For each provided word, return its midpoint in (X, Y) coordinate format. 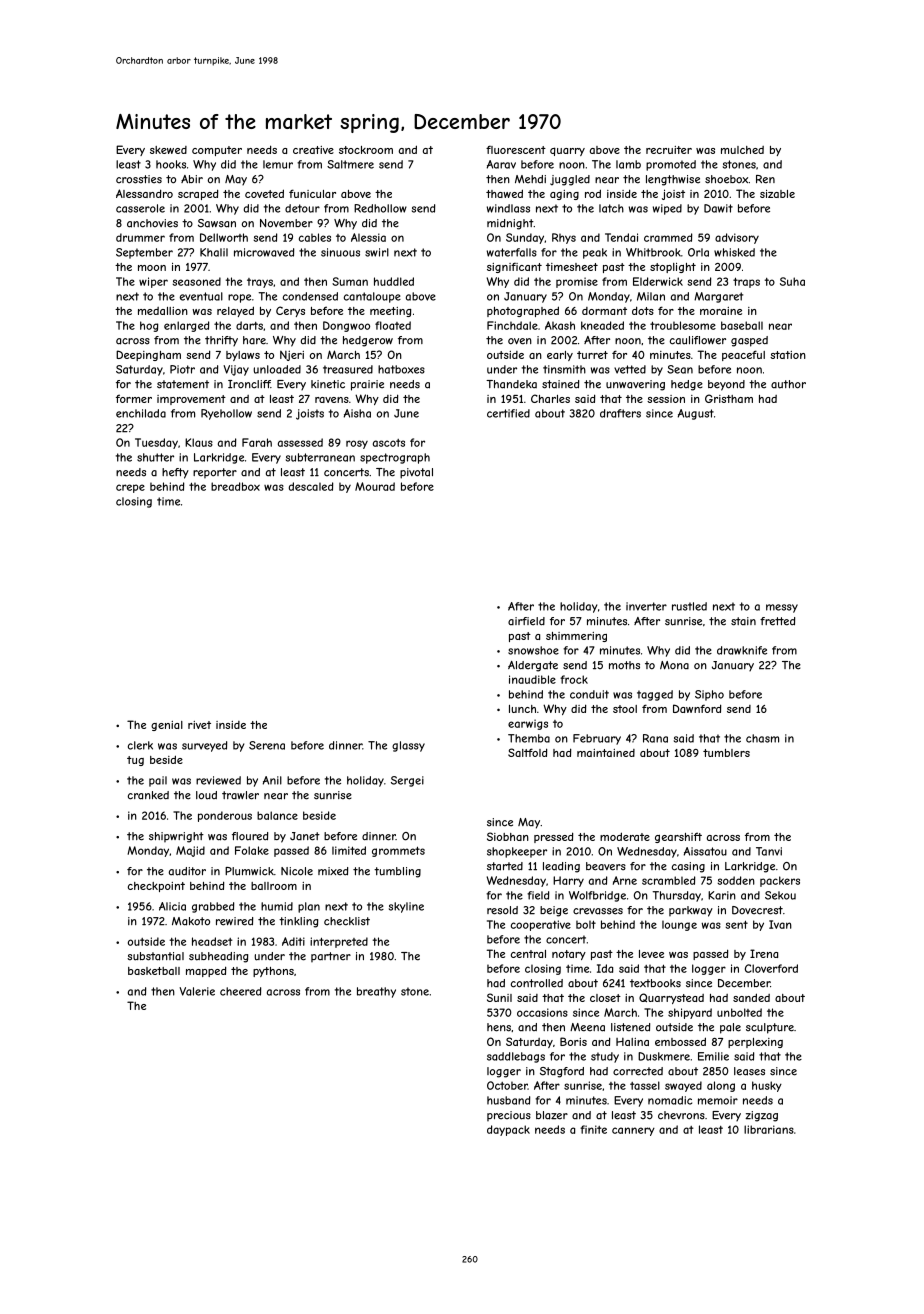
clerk (140, 745)
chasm (762, 738)
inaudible (532, 679)
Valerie (197, 991)
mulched (742, 150)
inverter (646, 606)
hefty (175, 473)
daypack (508, 1130)
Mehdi (530, 179)
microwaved (264, 252)
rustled (689, 606)
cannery (633, 1131)
